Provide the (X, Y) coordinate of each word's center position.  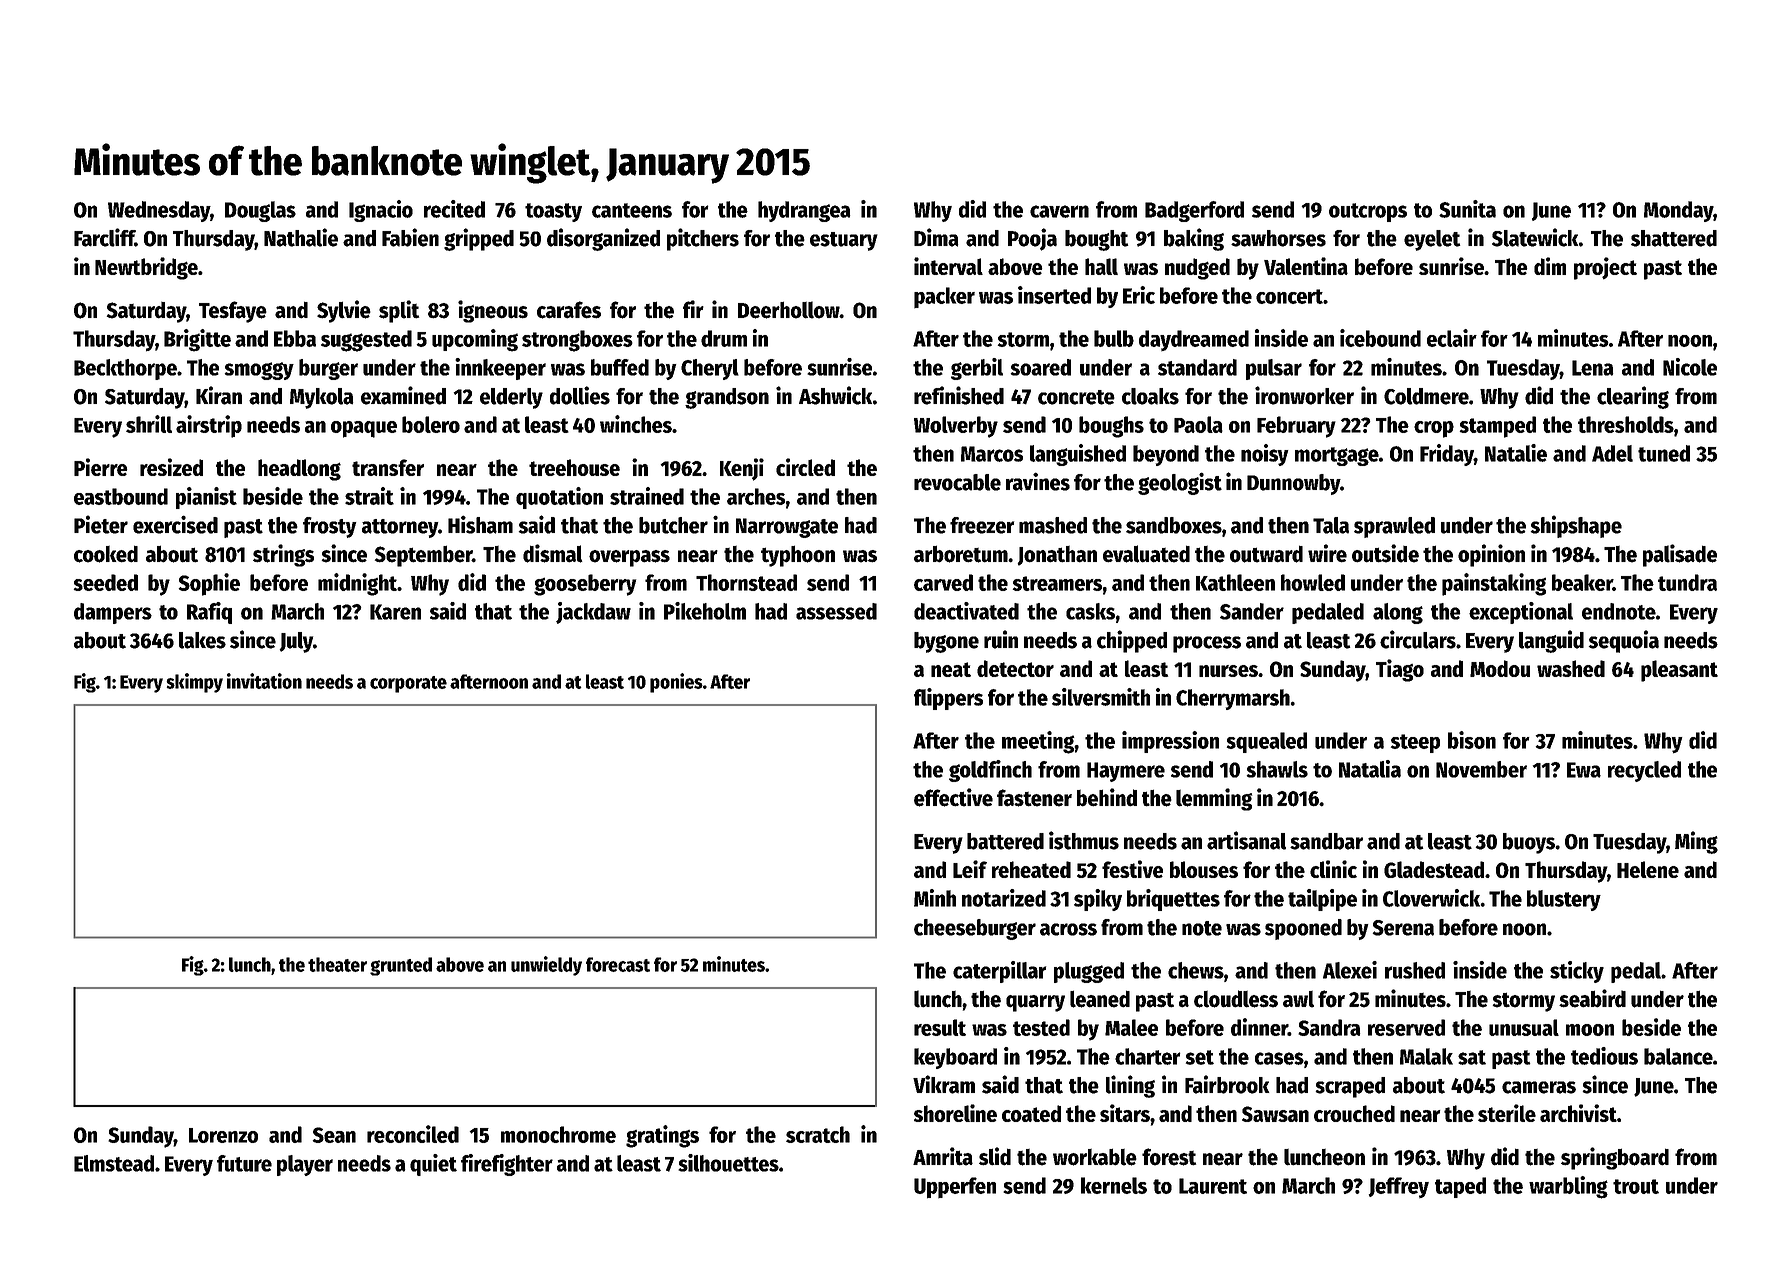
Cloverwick (1431, 898)
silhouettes (728, 1163)
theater (337, 964)
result (940, 1027)
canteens (632, 210)
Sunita (1467, 209)
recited (454, 209)
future (244, 1163)
